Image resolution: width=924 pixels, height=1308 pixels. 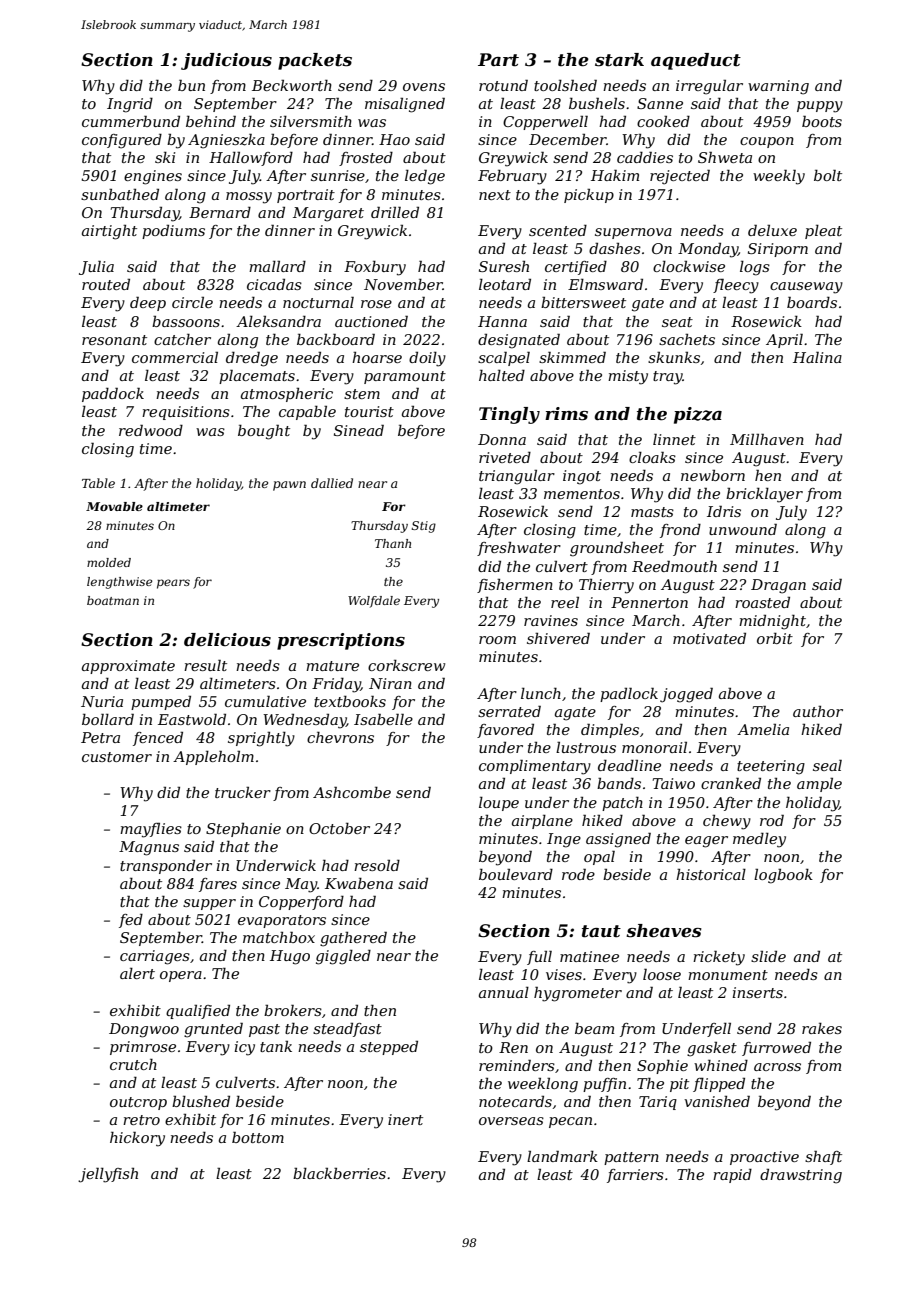 What do you see at coordinates (102, 701) in the document?
I see `Nuria` at bounding box center [102, 701].
